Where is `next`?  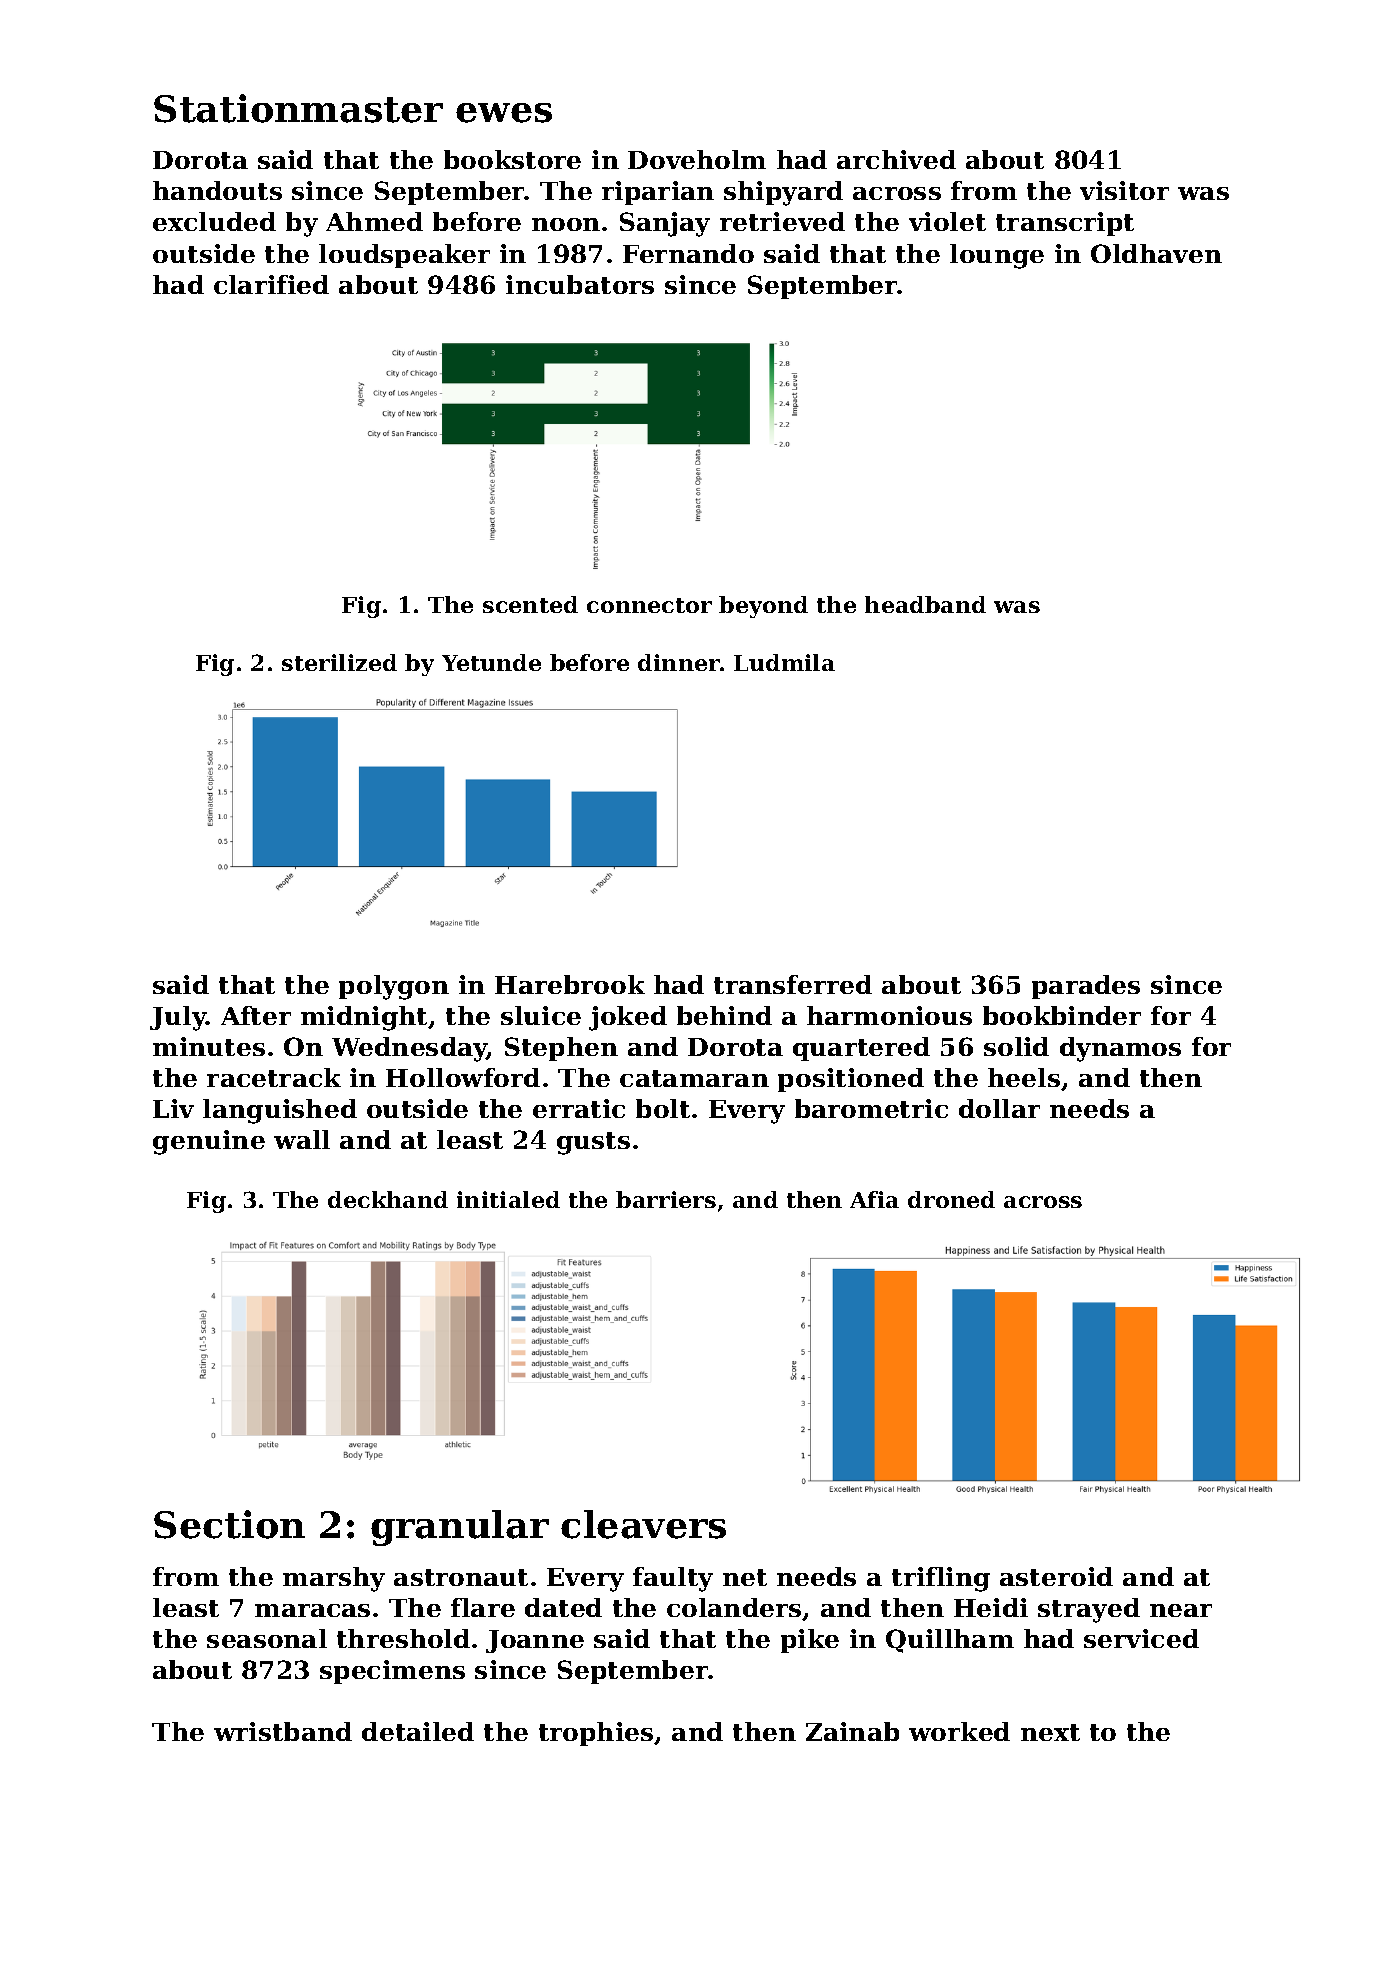
next is located at coordinates (1050, 1732).
